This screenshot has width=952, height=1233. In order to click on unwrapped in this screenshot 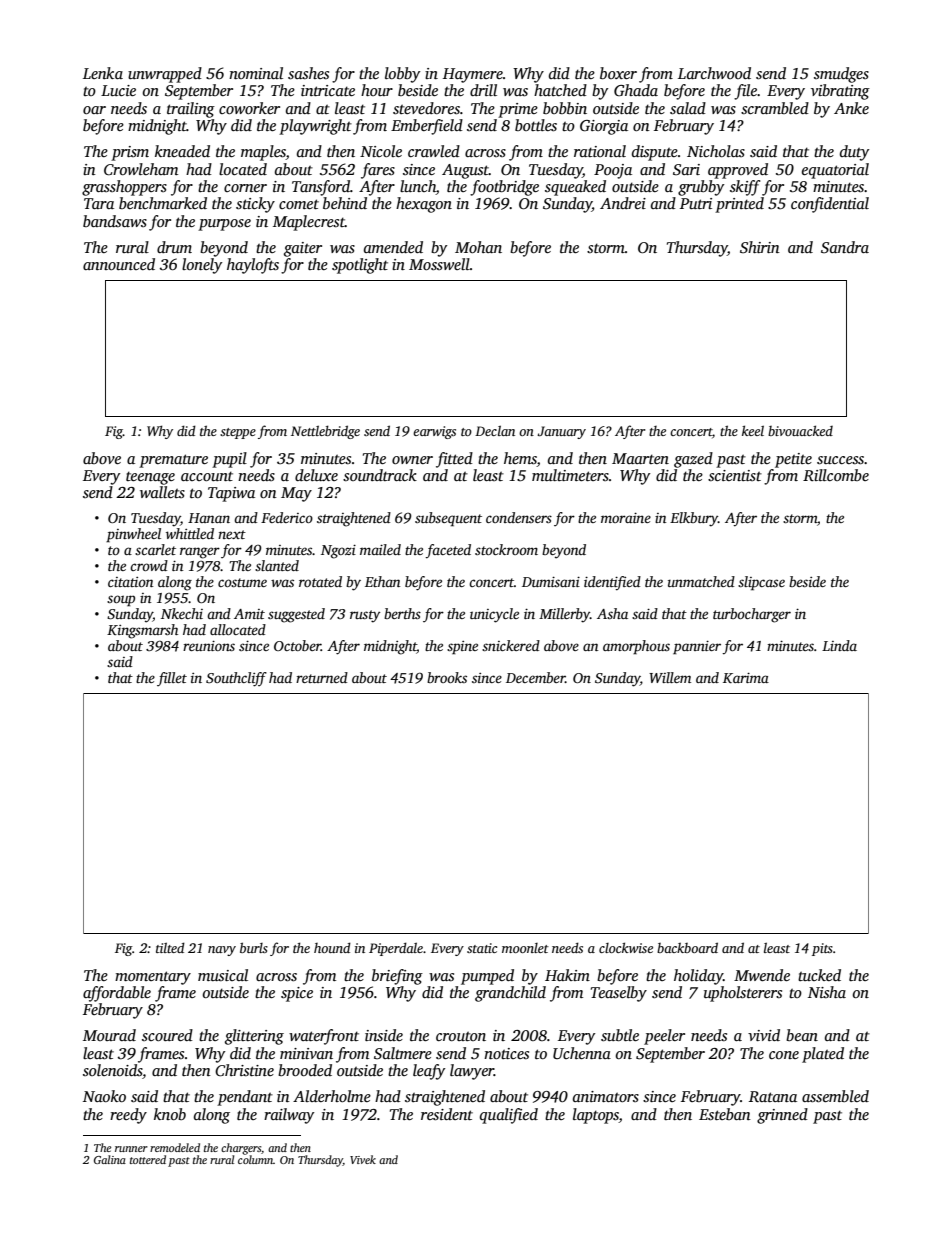, I will do `click(165, 75)`.
